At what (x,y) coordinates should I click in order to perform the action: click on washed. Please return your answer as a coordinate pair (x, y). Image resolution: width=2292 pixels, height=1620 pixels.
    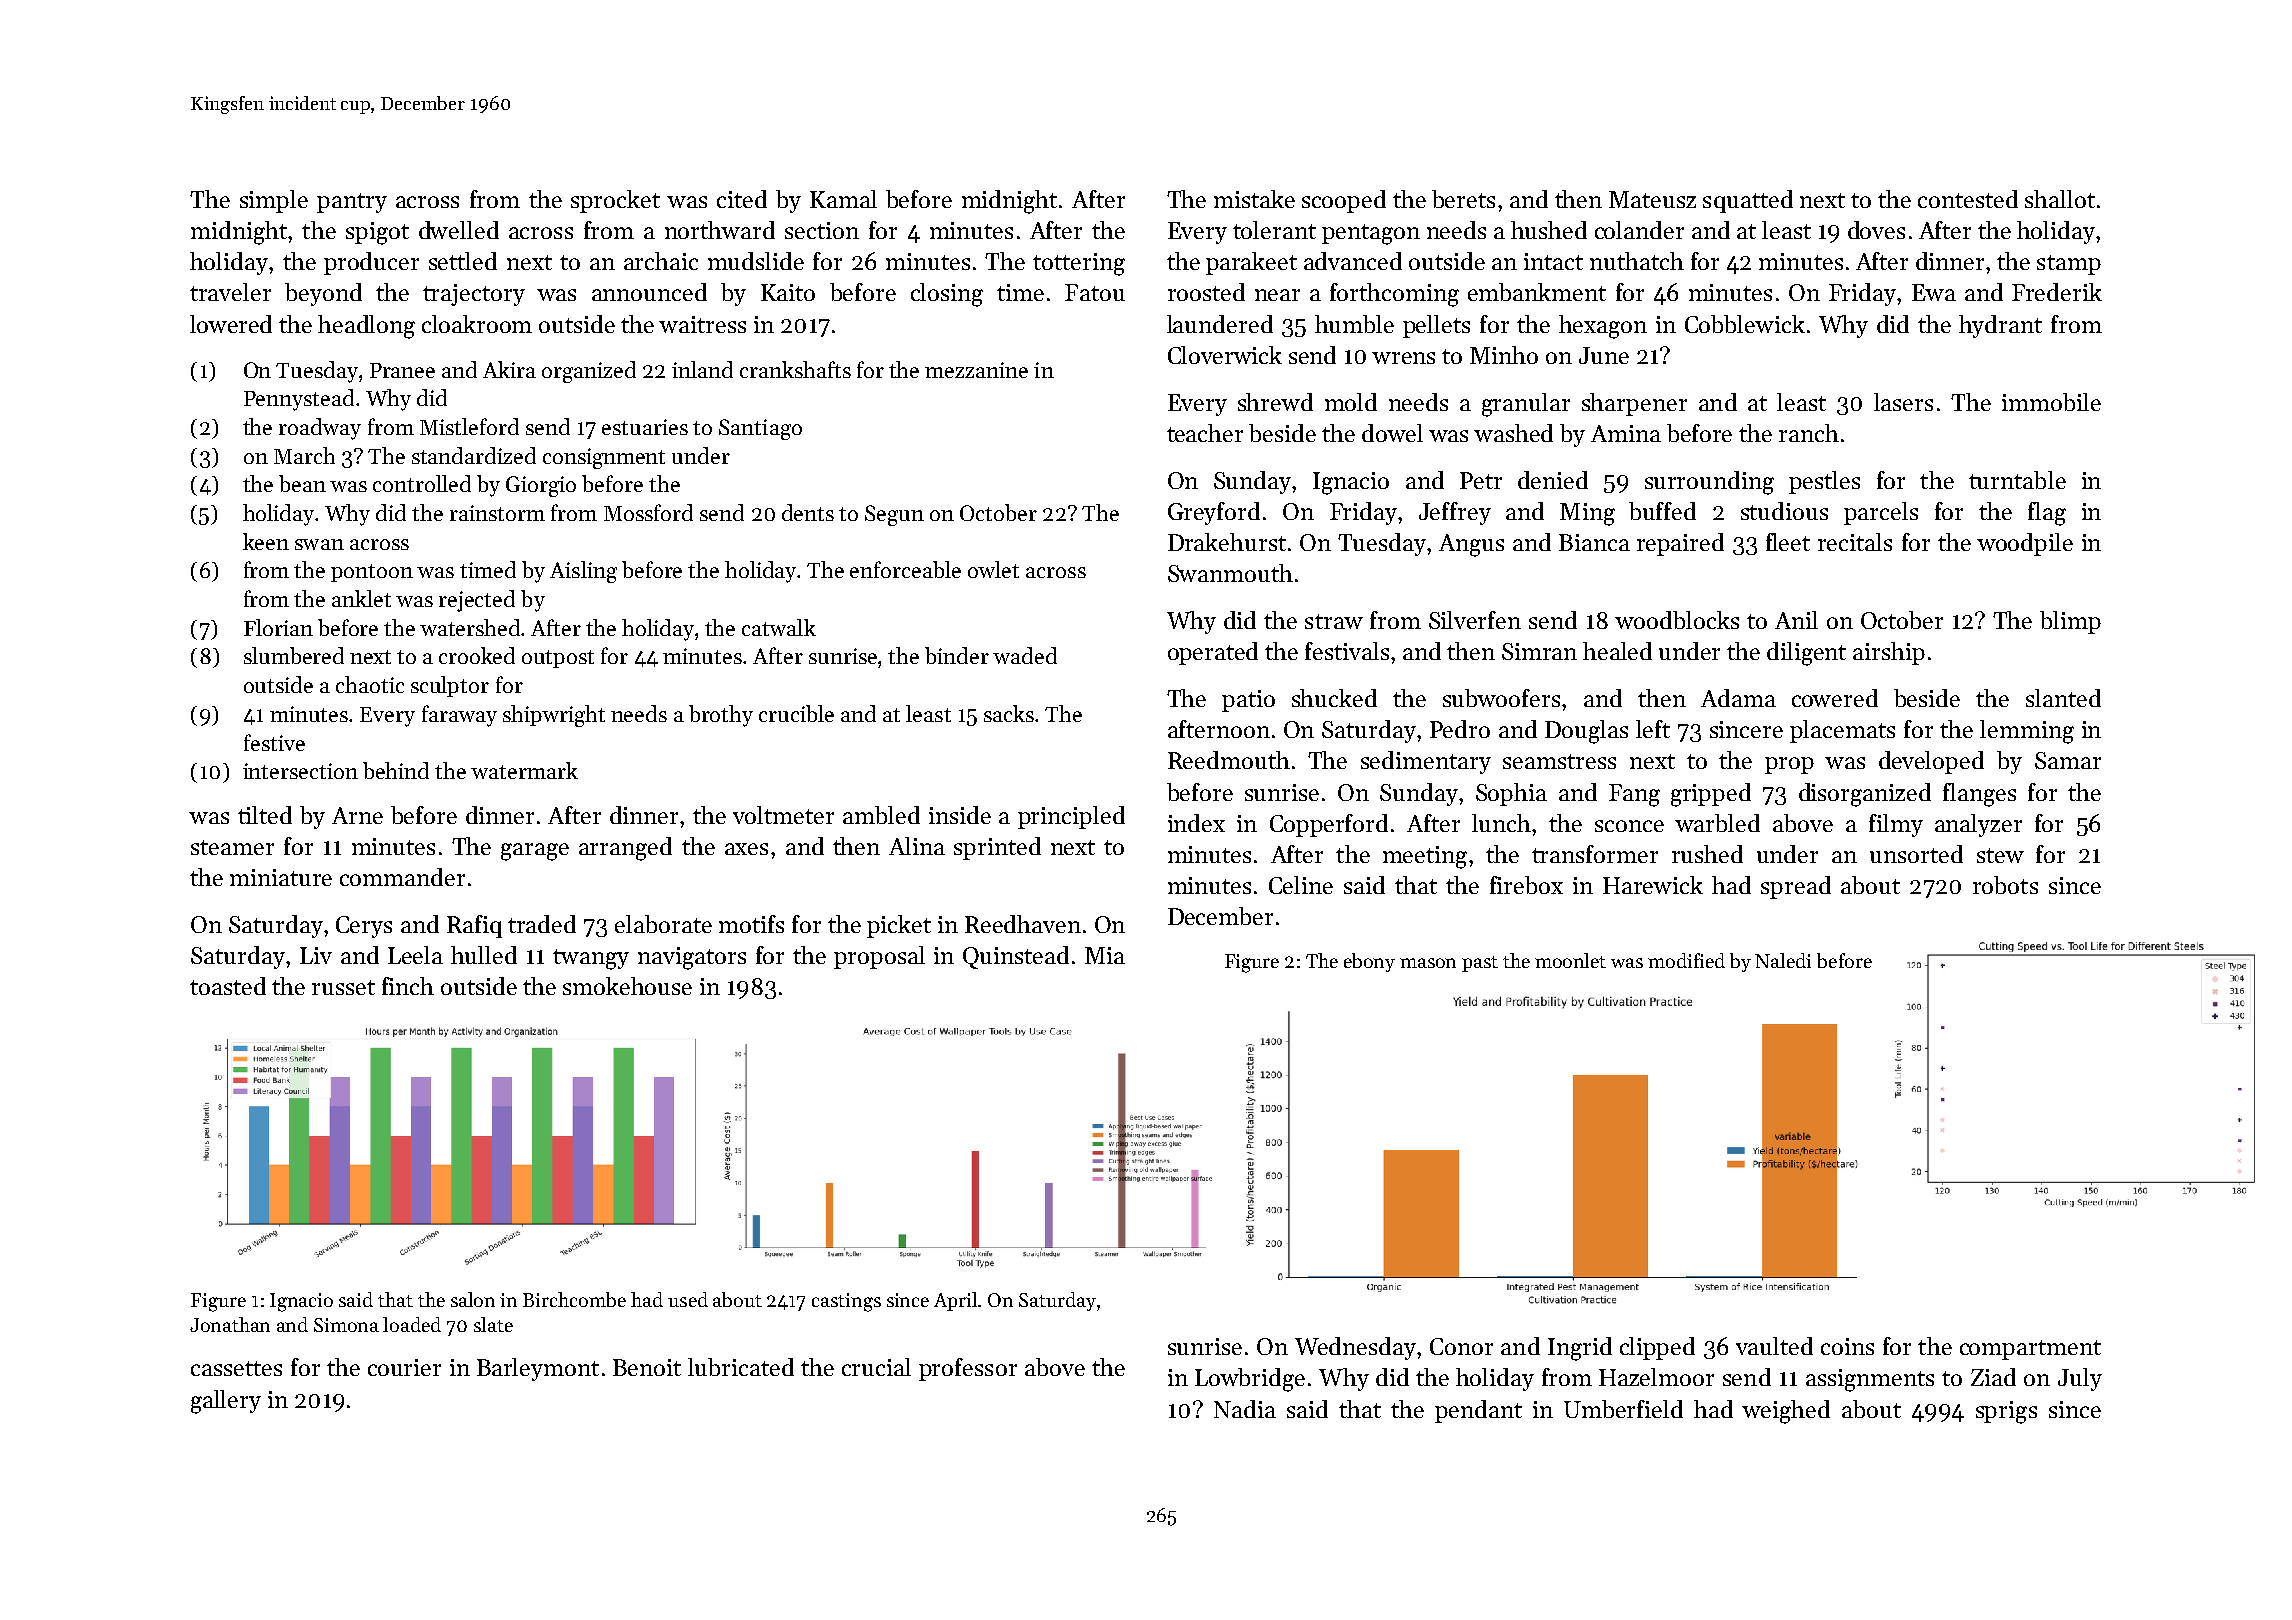
    Looking at the image, I should click on (1513, 433).
